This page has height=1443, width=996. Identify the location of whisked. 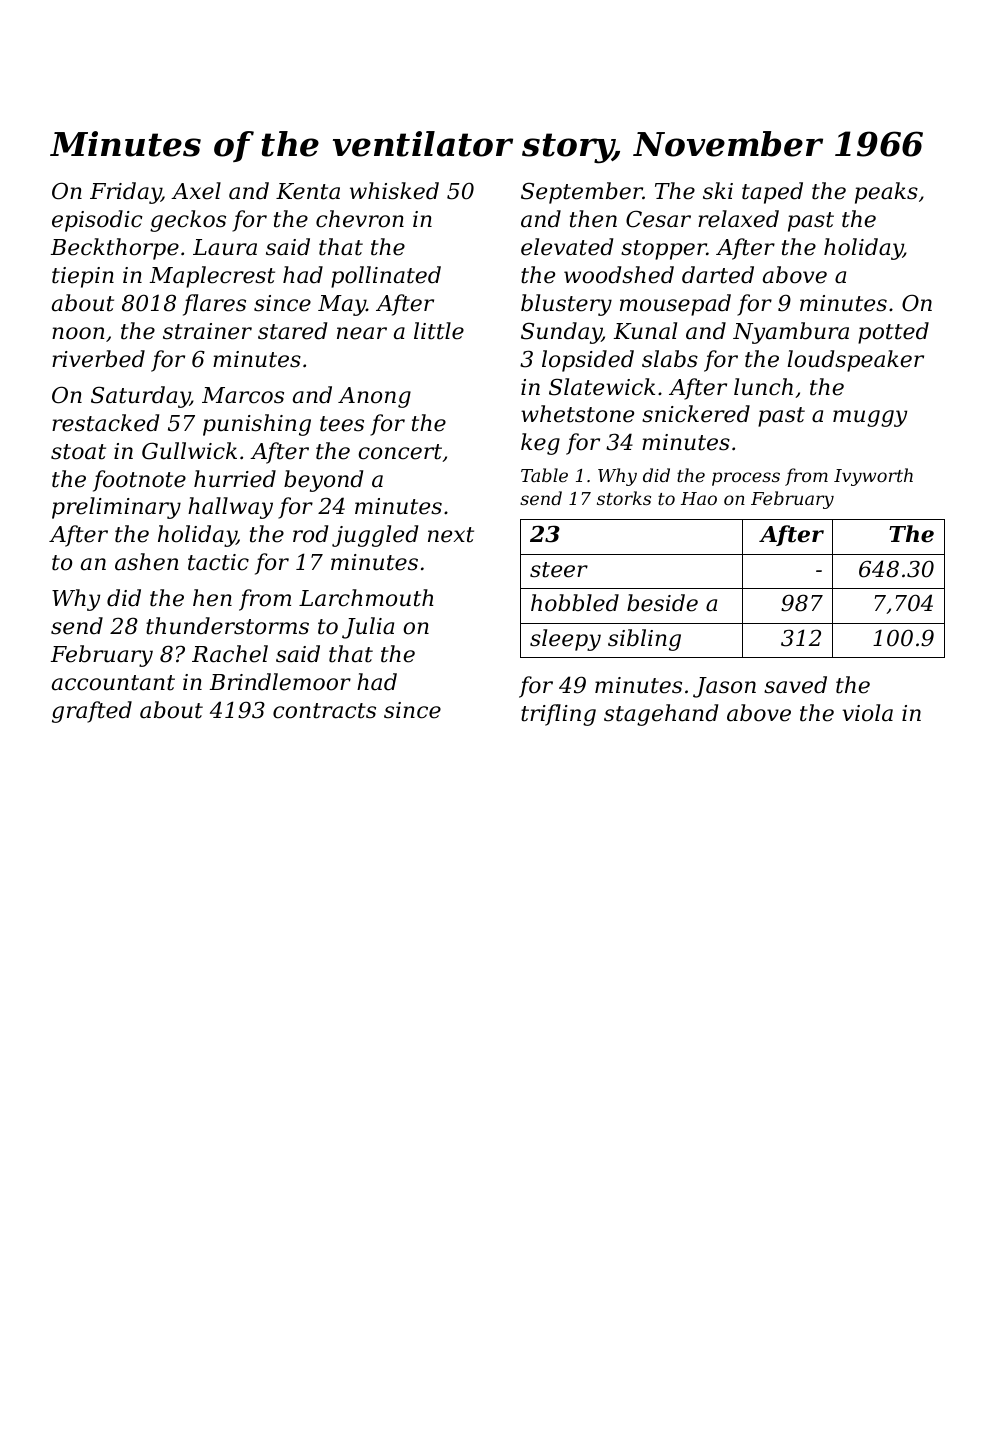
(394, 191).
